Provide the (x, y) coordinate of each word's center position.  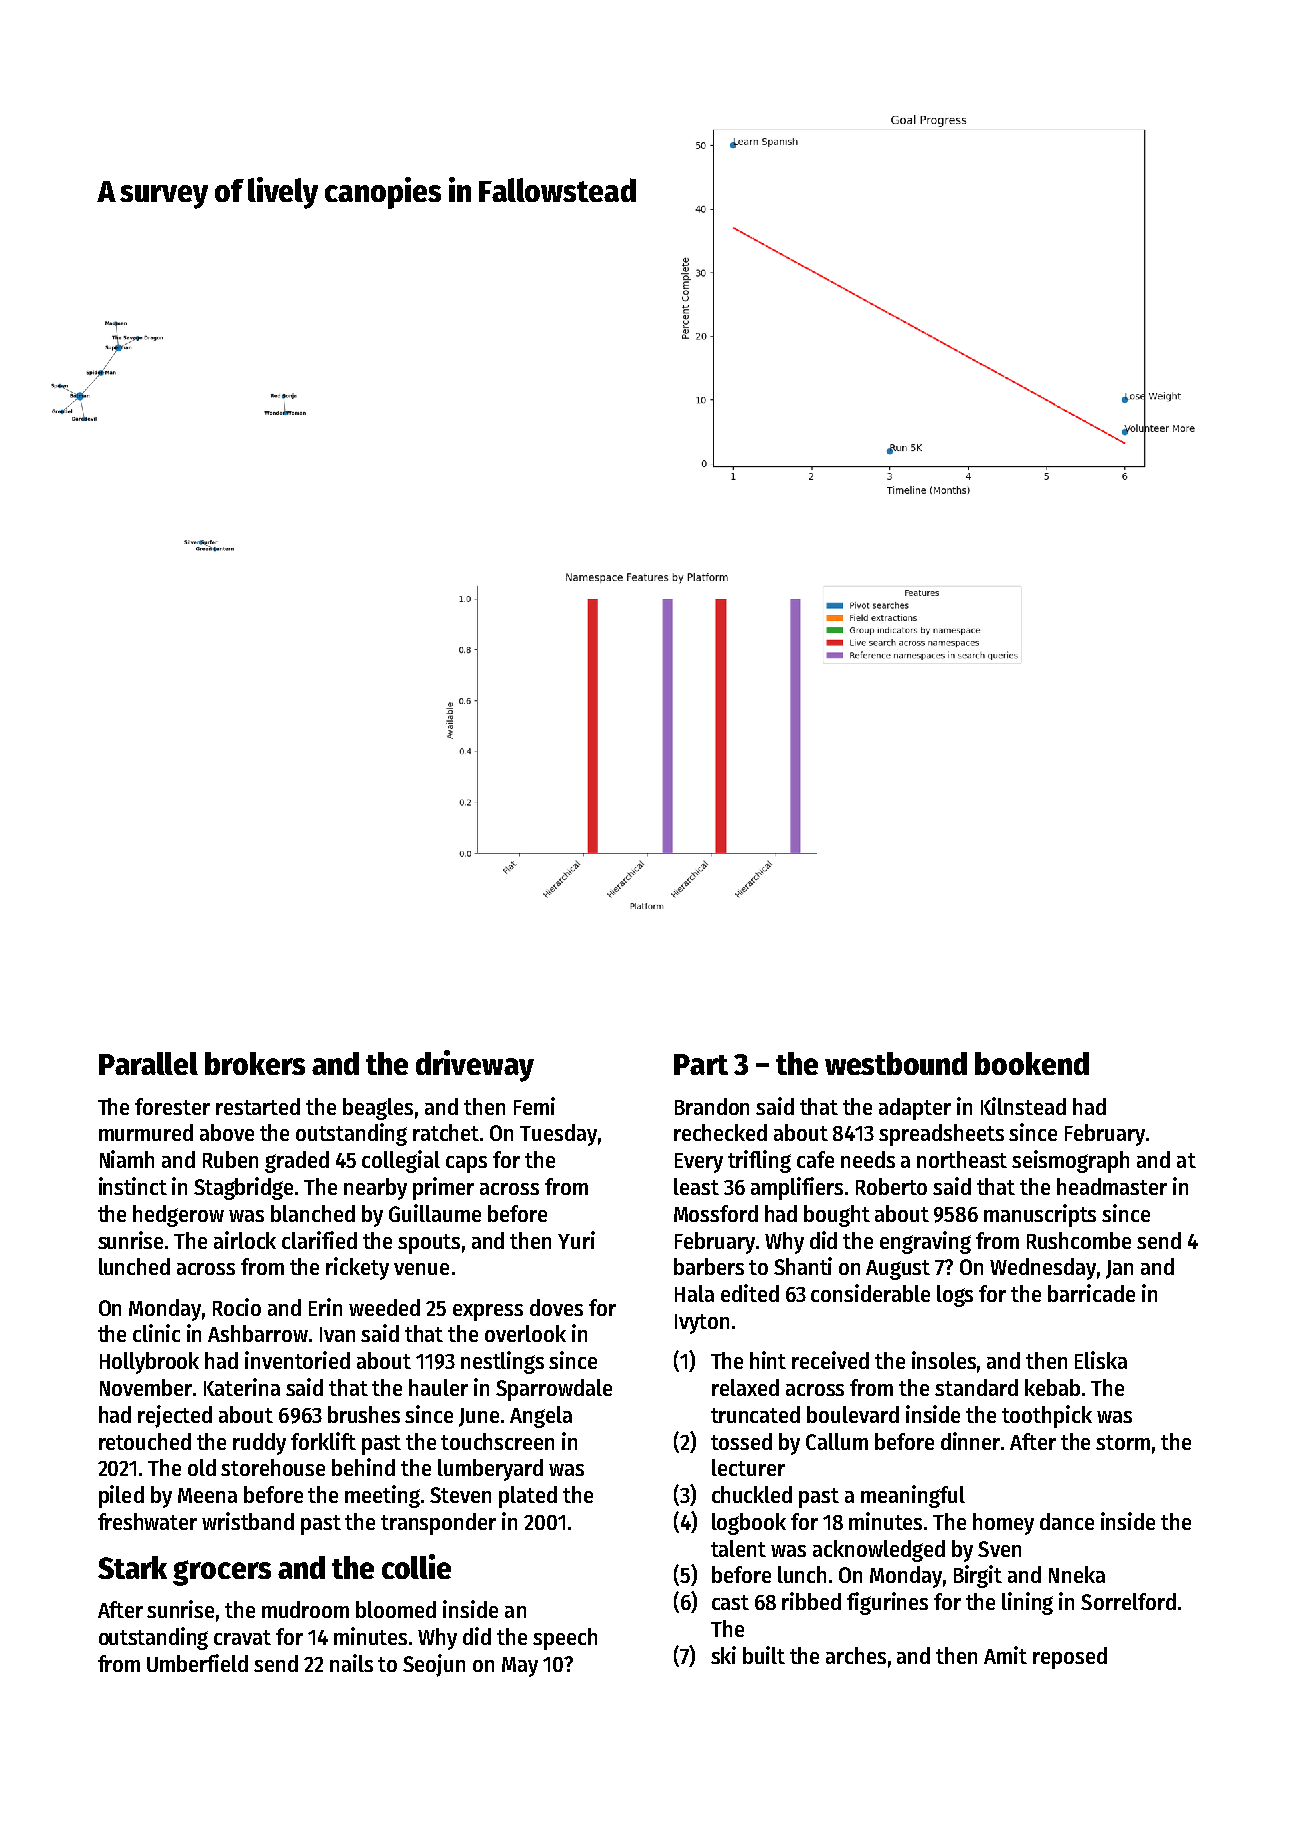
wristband (248, 1521)
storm (1123, 1442)
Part (701, 1064)
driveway (475, 1066)
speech (565, 1639)
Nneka (1077, 1574)
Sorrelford (1128, 1601)
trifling (759, 1161)
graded (297, 1162)
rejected (175, 1416)
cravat (242, 1637)
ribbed (811, 1601)
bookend (1032, 1063)
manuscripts (1040, 1215)
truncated (755, 1414)
